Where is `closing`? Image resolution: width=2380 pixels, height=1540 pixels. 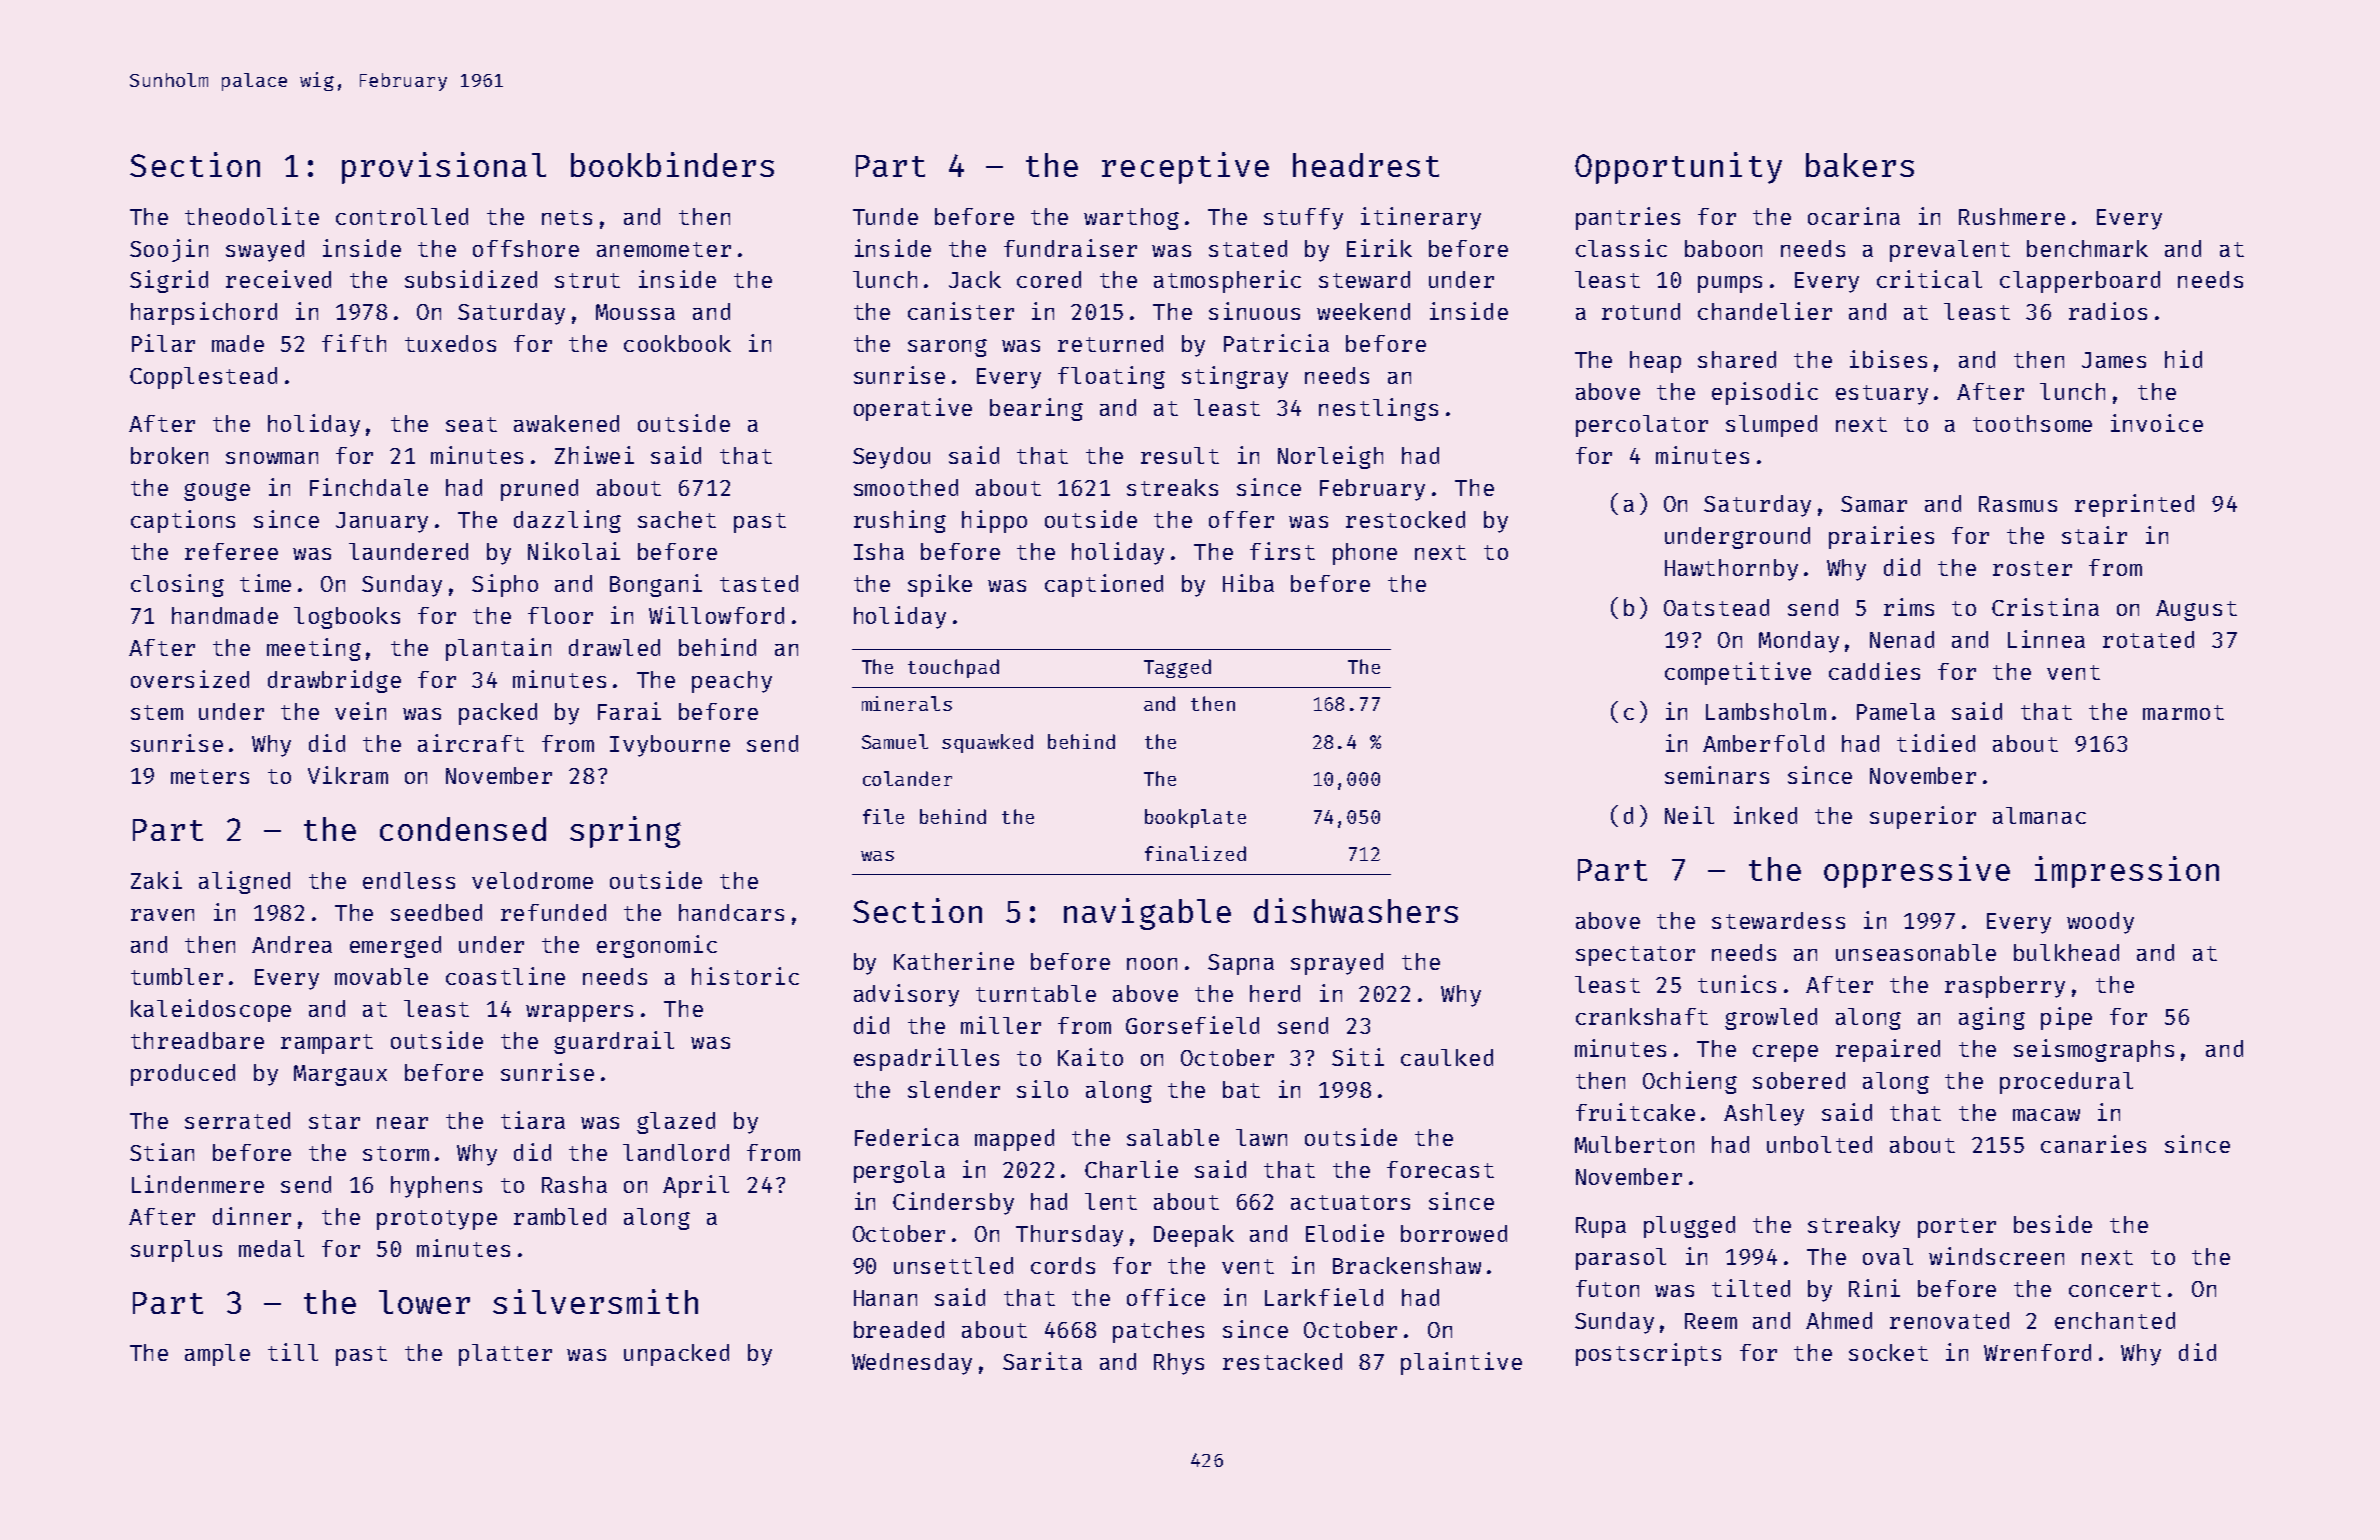 closing is located at coordinates (177, 585).
